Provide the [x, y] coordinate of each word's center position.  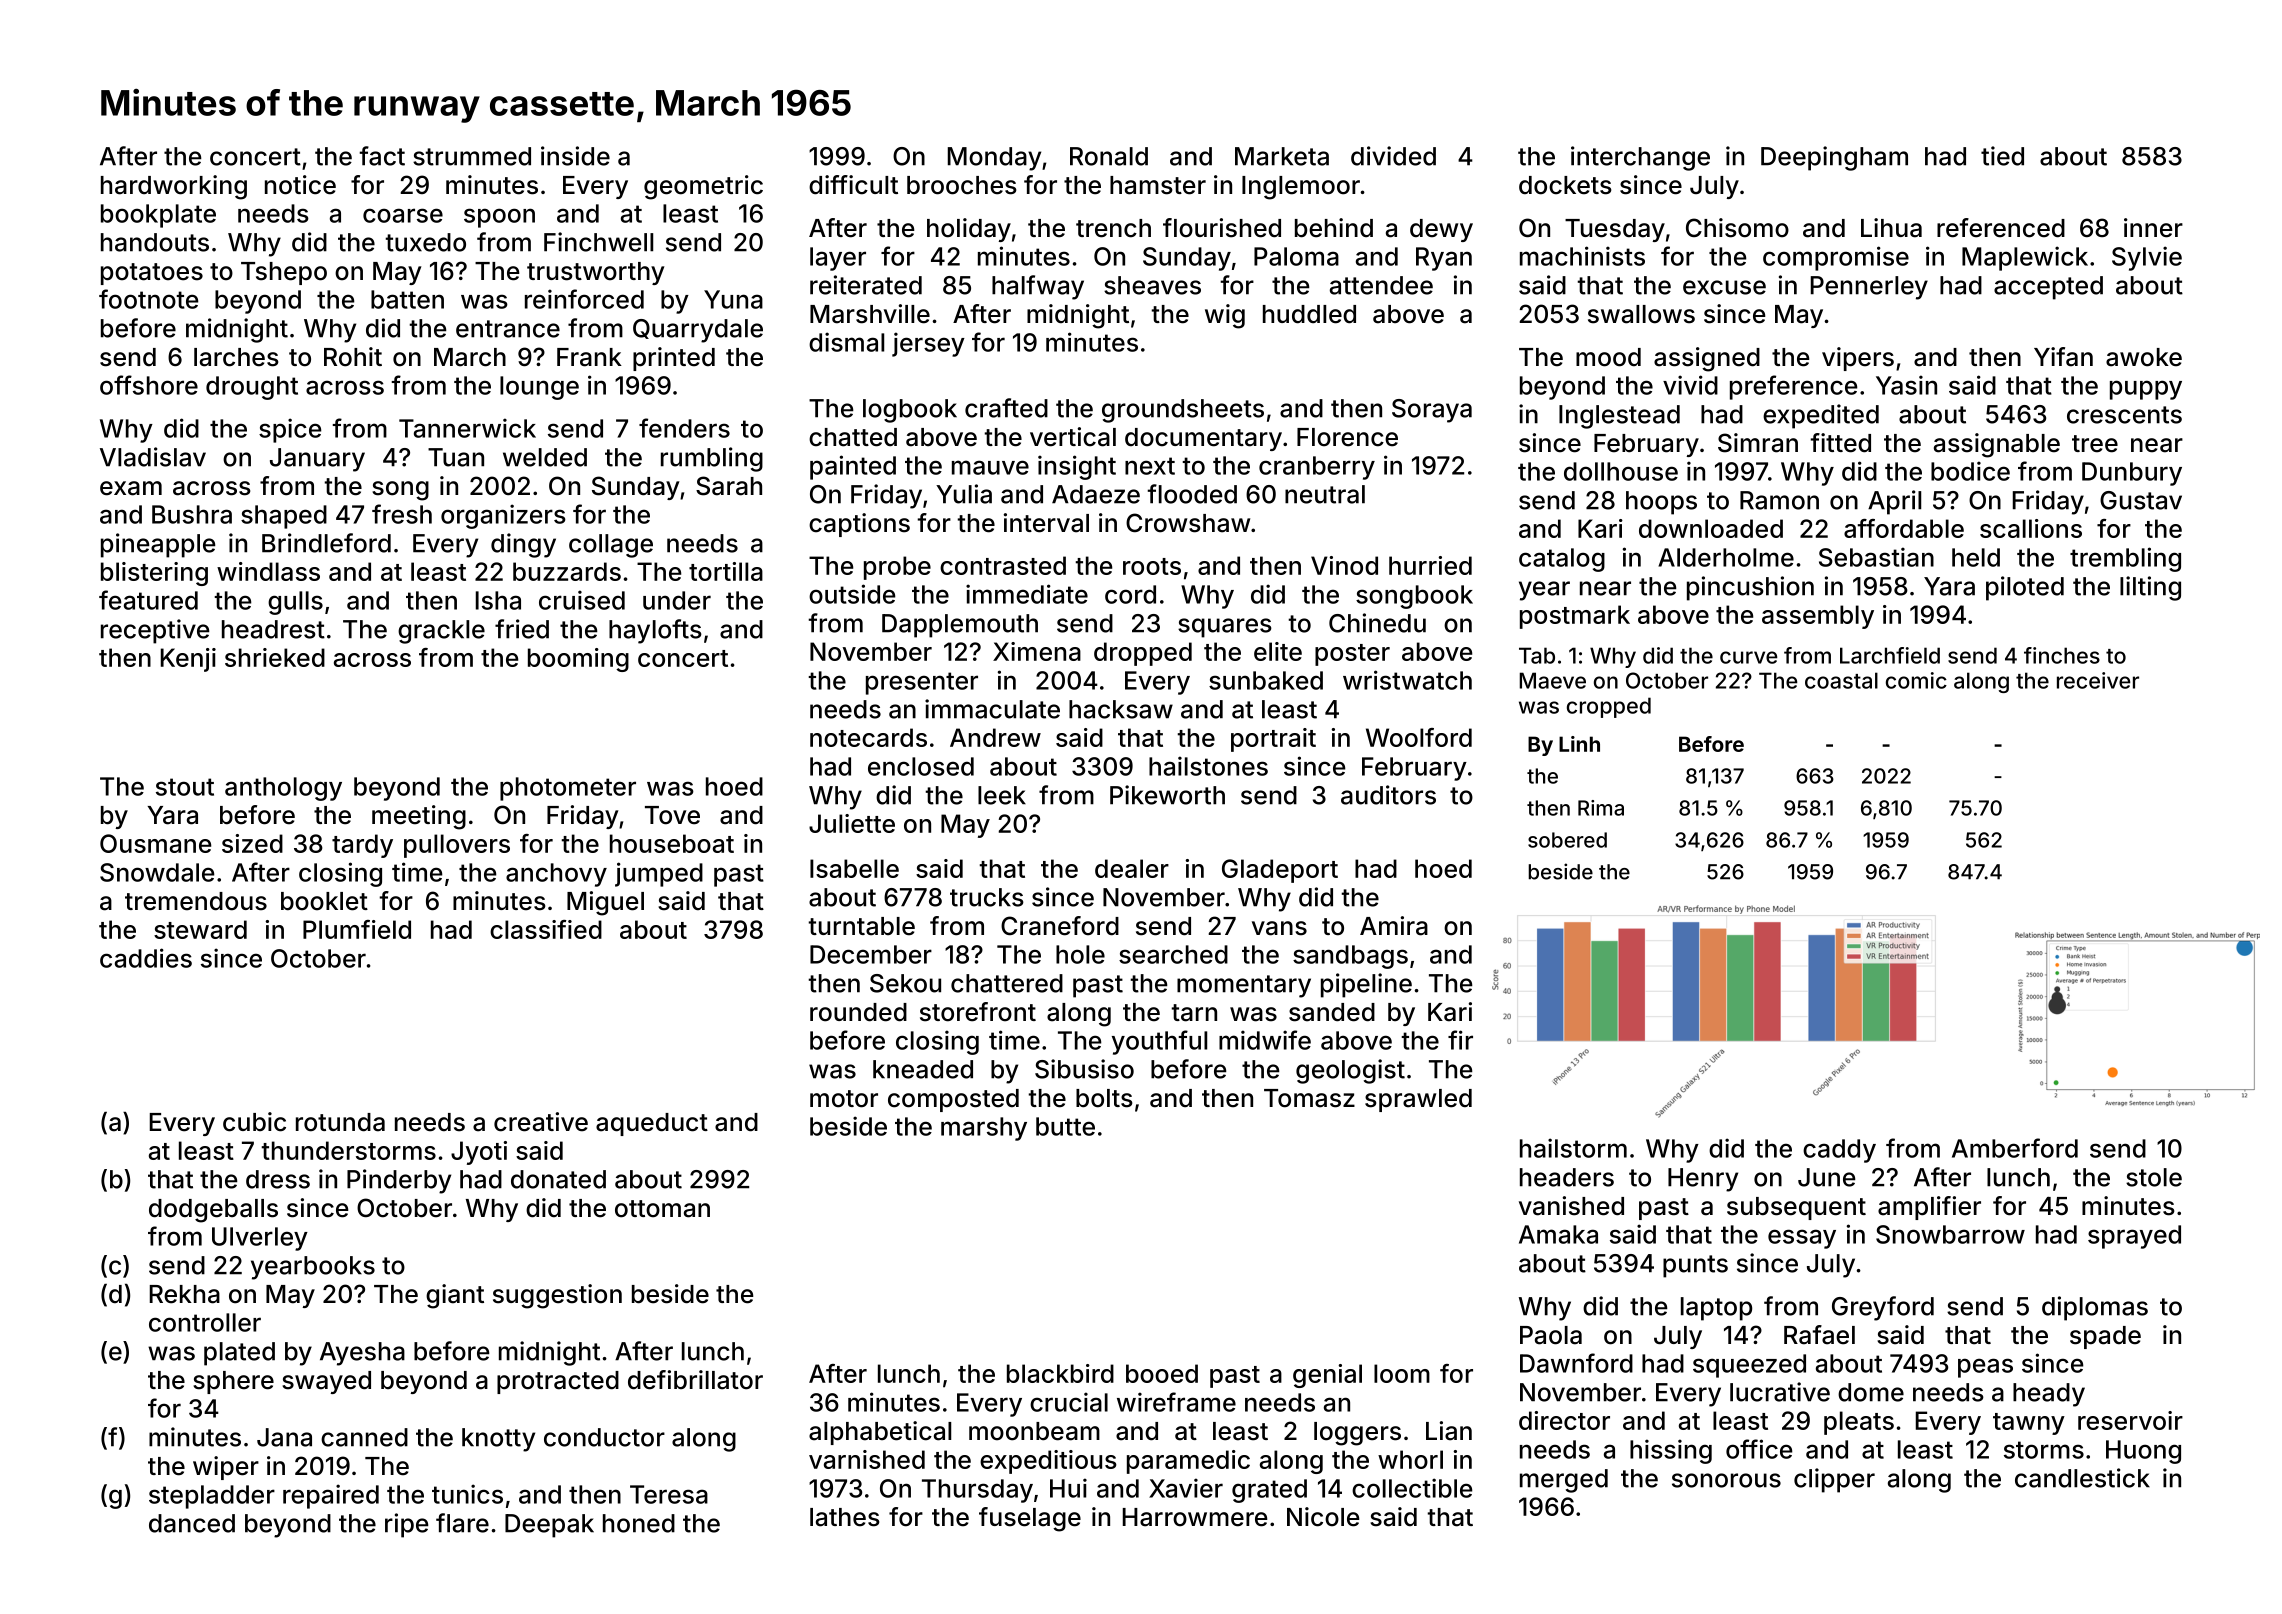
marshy [984, 1129]
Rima [1601, 808]
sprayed [2134, 1237]
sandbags [1350, 957]
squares [1225, 628]
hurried [1430, 565]
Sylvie [2147, 258]
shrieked [275, 657]
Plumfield [357, 929]
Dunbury [2132, 474]
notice [300, 185]
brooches [962, 185]
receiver [2098, 680]
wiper [226, 1468]
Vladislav [153, 457]
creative [541, 1122]
